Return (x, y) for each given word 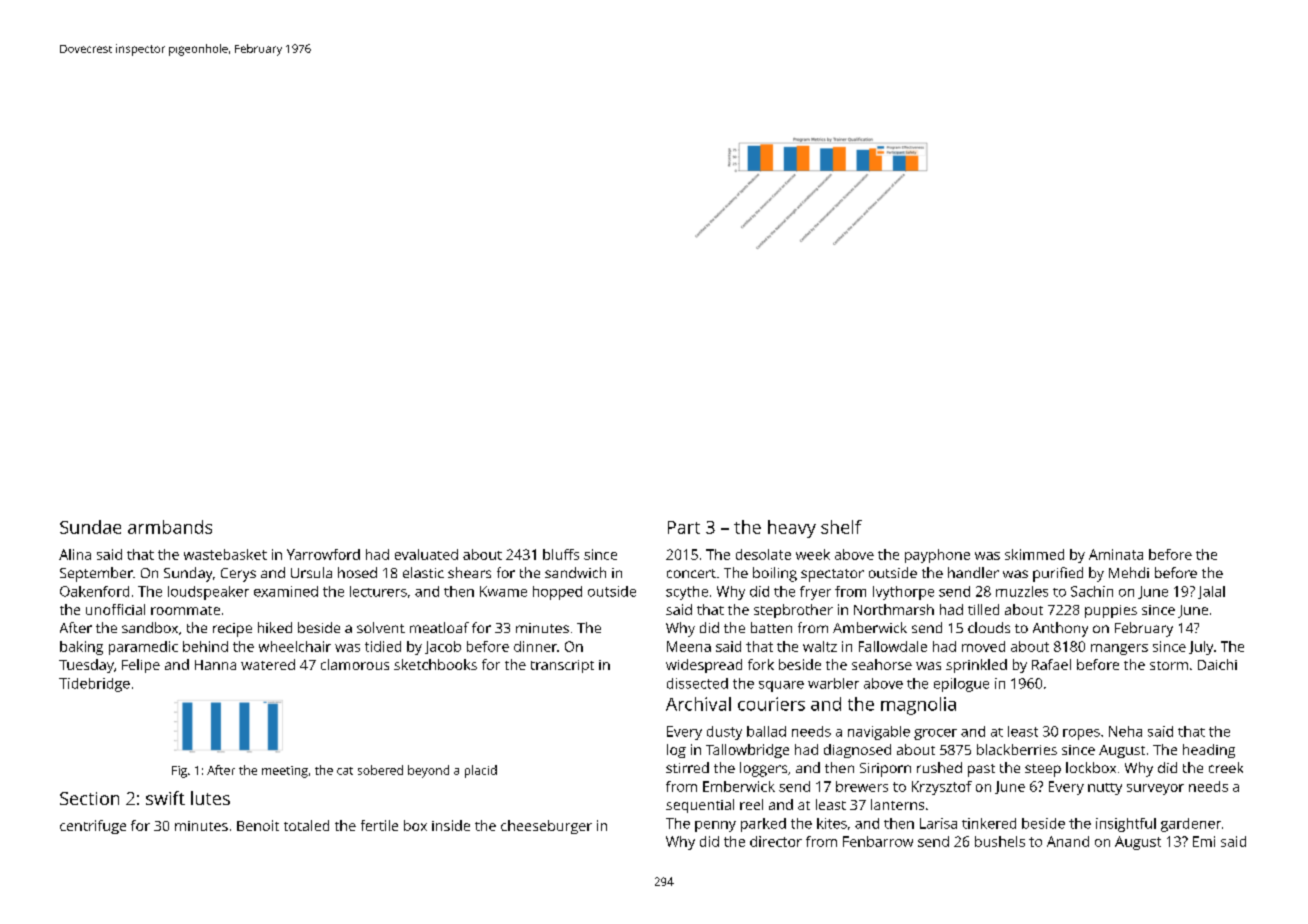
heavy (792, 529)
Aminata (1116, 554)
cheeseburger (546, 827)
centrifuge (93, 827)
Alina (75, 554)
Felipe (141, 666)
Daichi (1217, 664)
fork (761, 664)
